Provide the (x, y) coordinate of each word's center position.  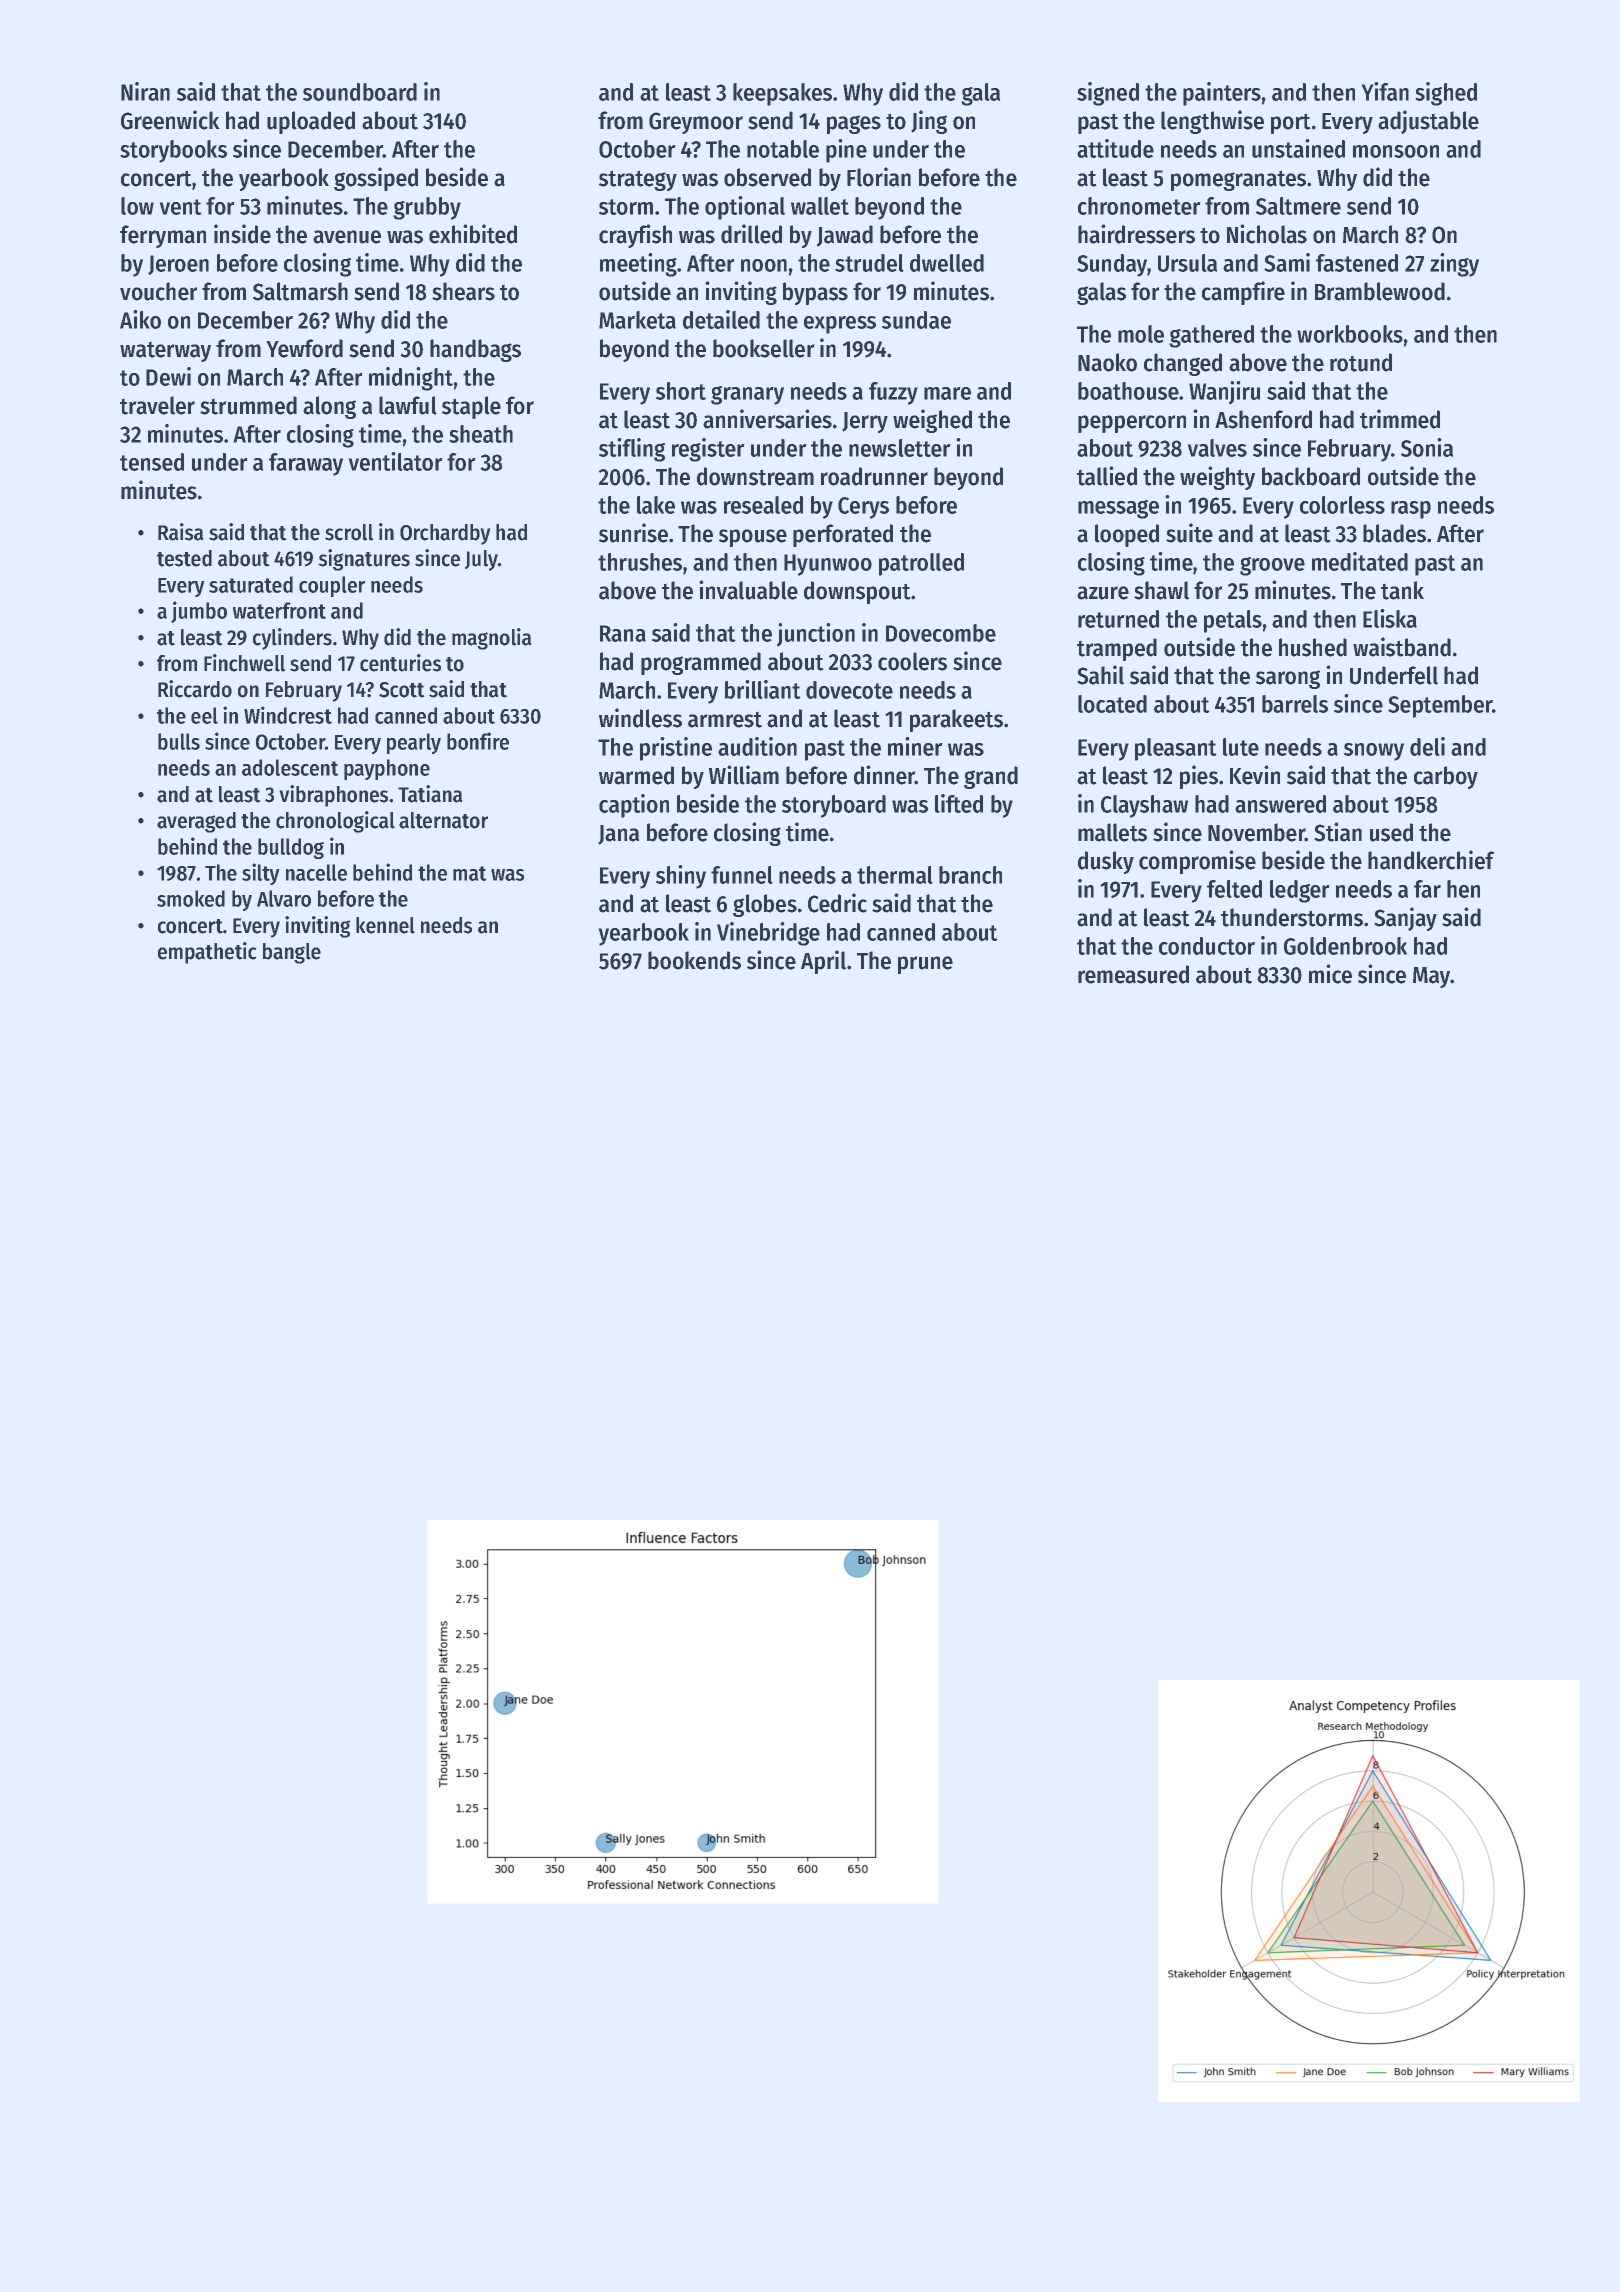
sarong (1288, 679)
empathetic (207, 953)
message (1118, 509)
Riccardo (195, 689)
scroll (349, 532)
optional (745, 208)
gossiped (376, 179)
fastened (1357, 263)
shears (463, 291)
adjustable (1428, 122)
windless (640, 718)
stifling (632, 450)
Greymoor (696, 123)
